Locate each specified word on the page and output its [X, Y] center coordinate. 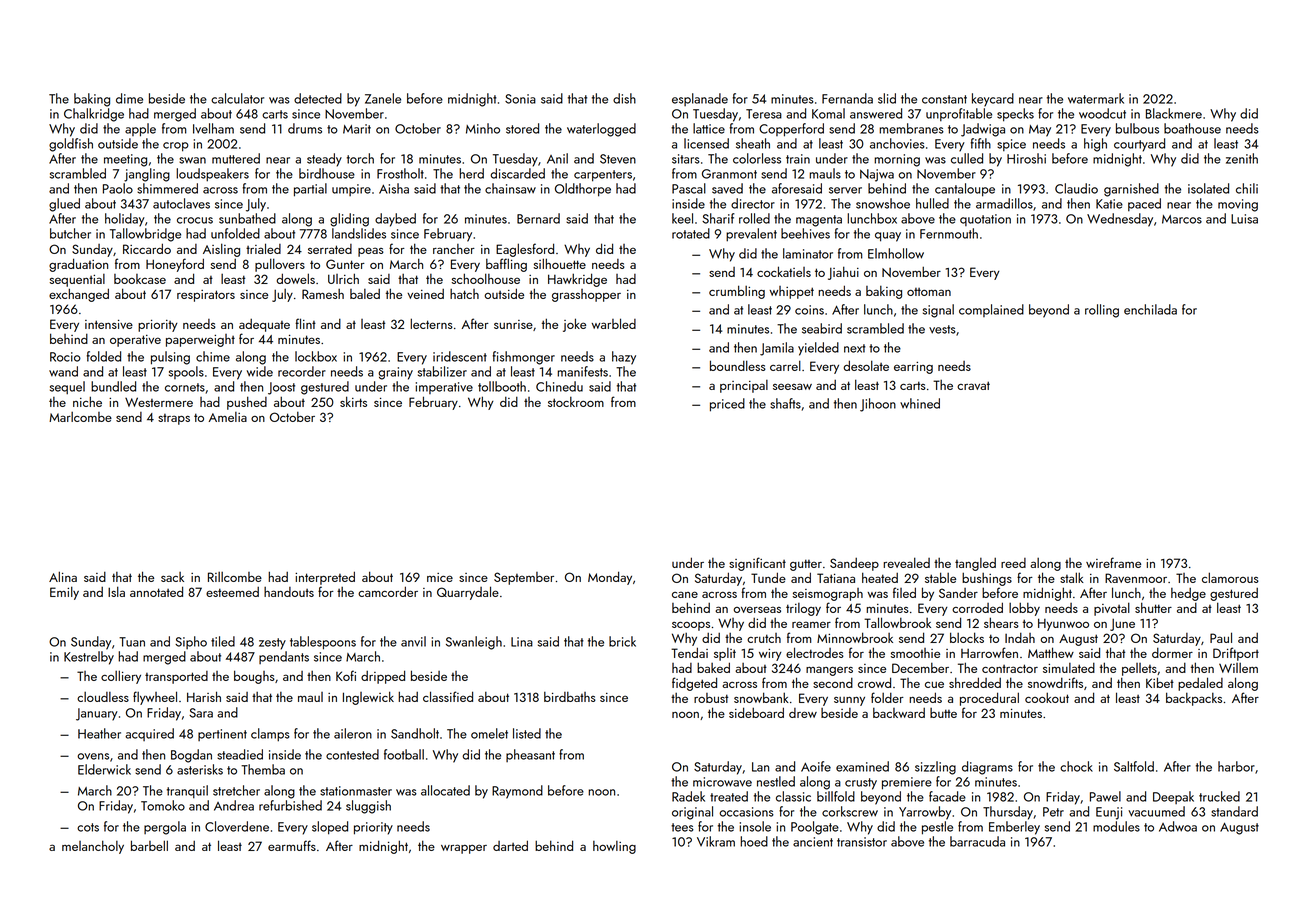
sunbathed [247, 218]
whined [920, 403]
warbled [613, 323]
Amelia [227, 417]
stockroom [576, 402]
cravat [973, 385]
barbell [149, 845]
